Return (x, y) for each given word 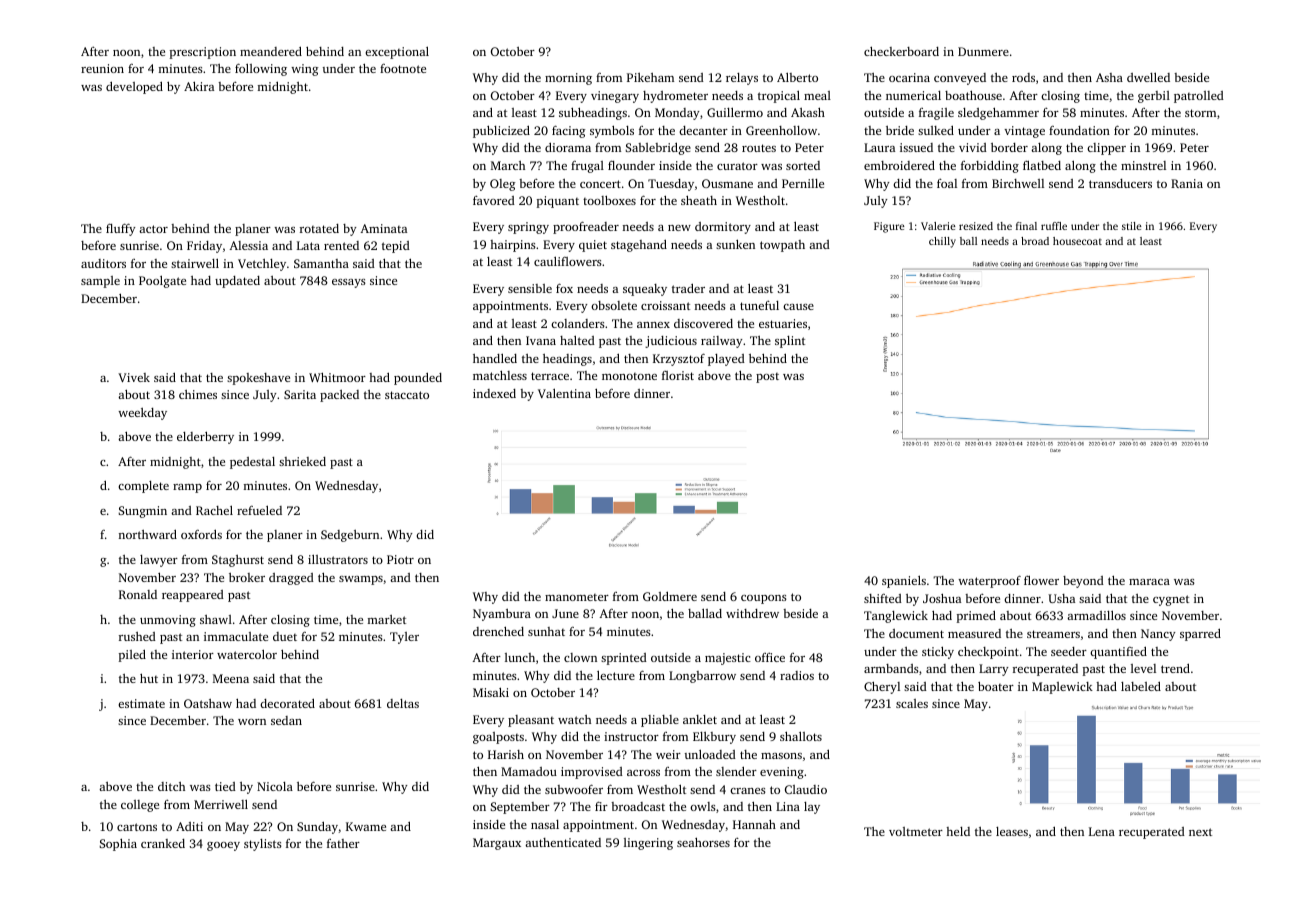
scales (912, 703)
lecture (616, 675)
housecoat (1077, 241)
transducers (1120, 183)
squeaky (645, 290)
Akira (199, 86)
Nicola (275, 786)
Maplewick (1062, 688)
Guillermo (735, 112)
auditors (103, 263)
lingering (648, 844)
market (387, 619)
